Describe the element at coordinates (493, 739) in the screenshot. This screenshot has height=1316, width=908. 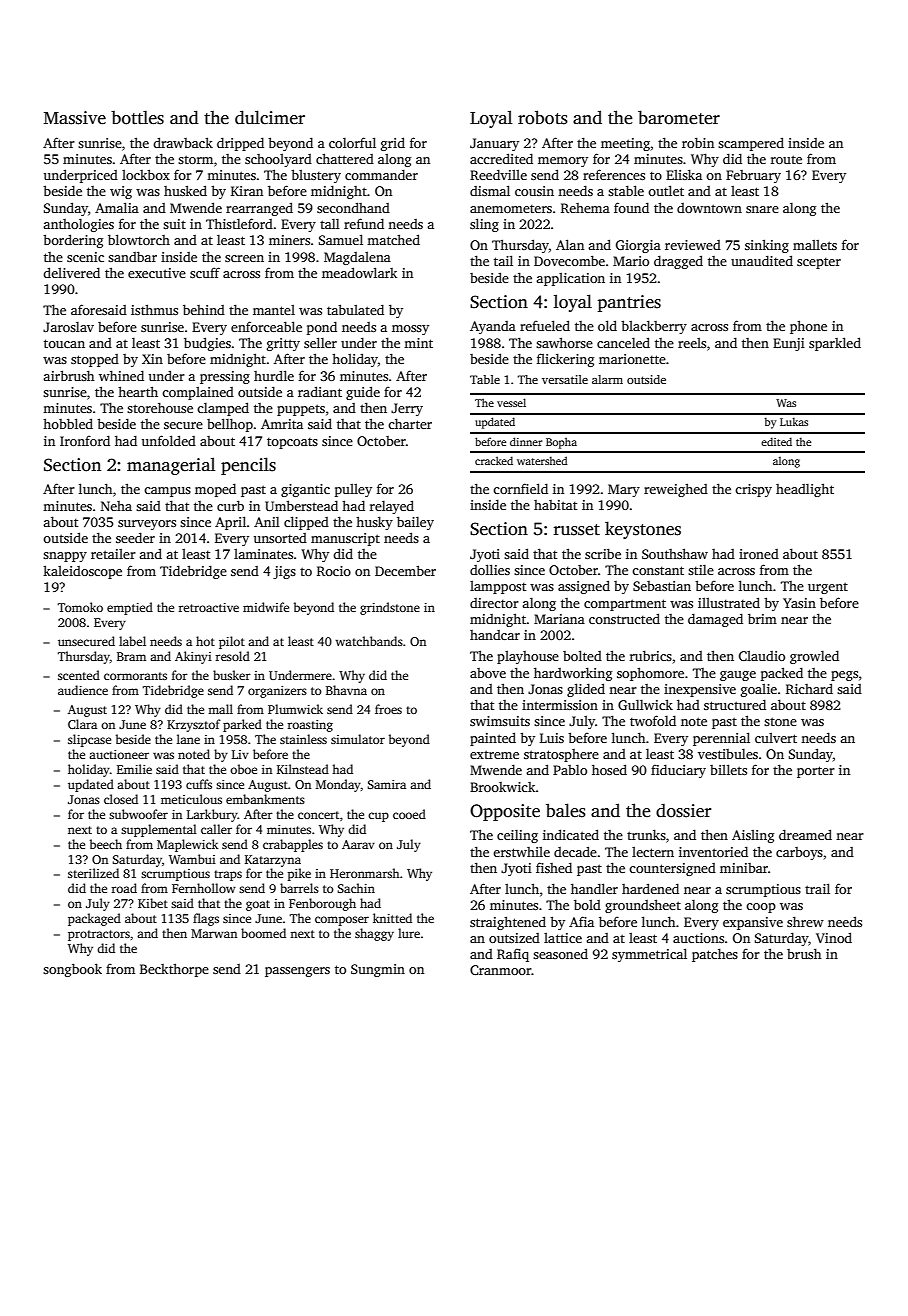
I see `painted` at that location.
